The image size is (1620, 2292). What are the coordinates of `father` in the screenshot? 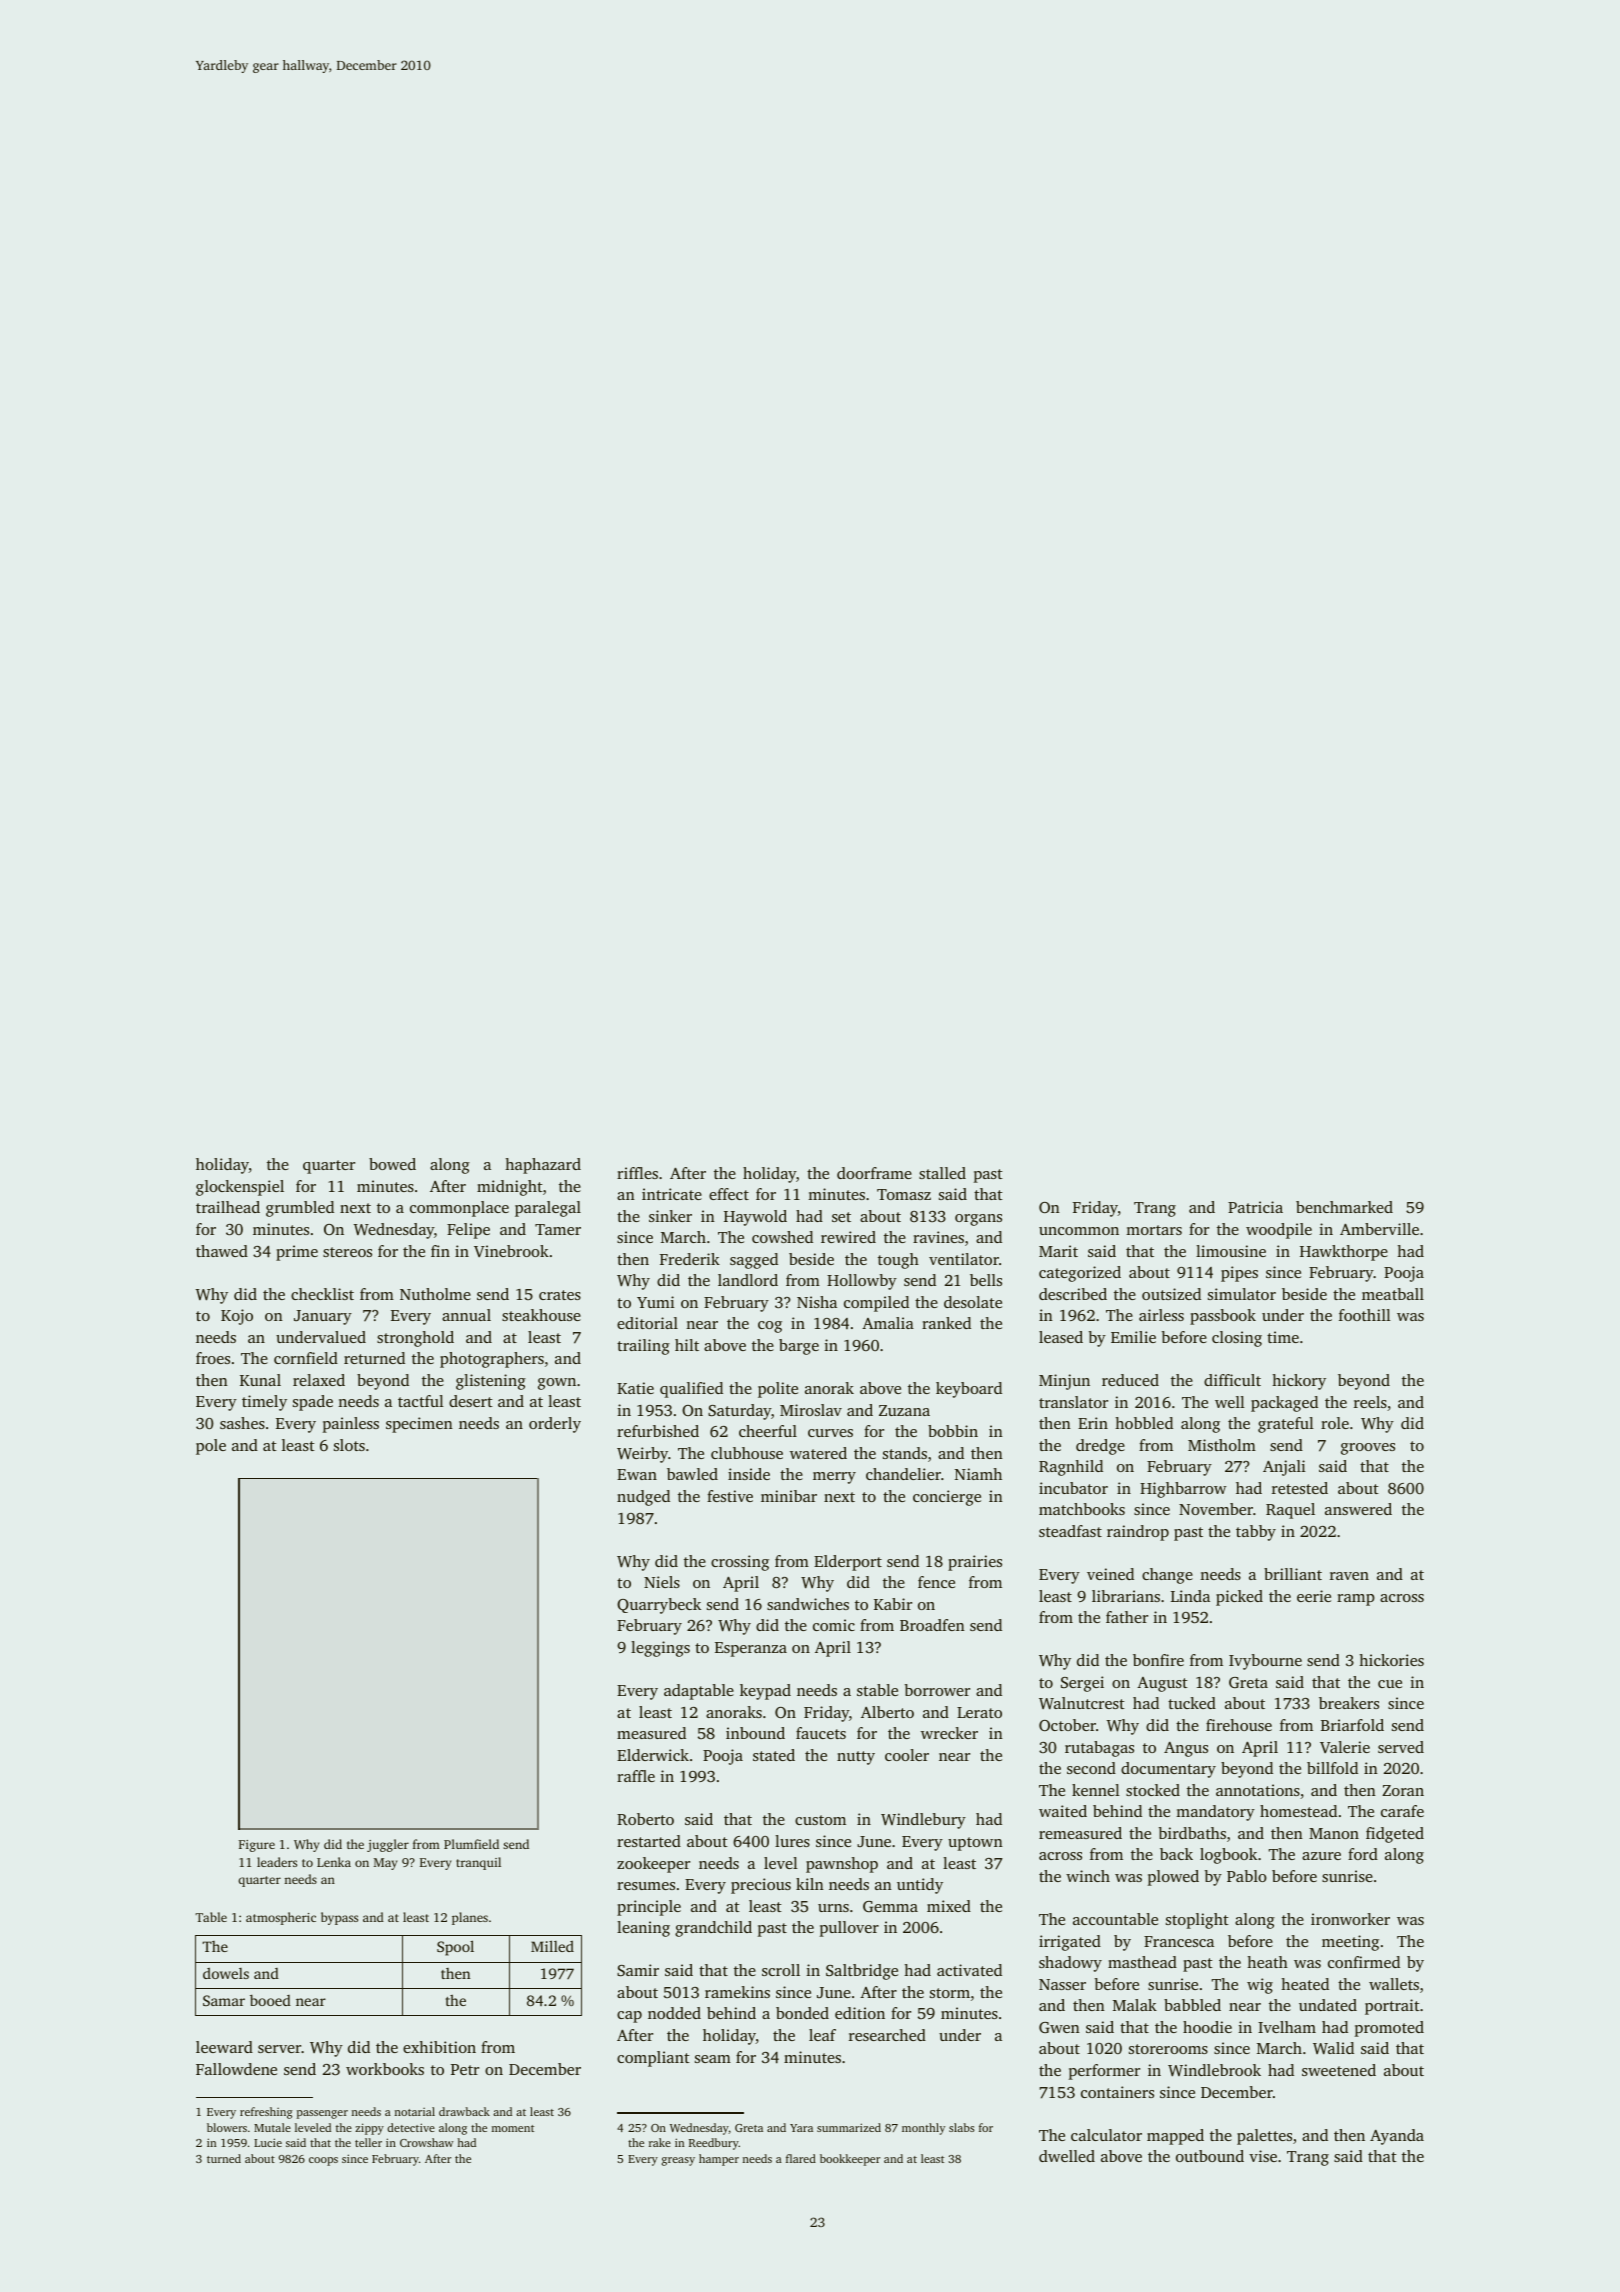 It's located at (1127, 1617).
